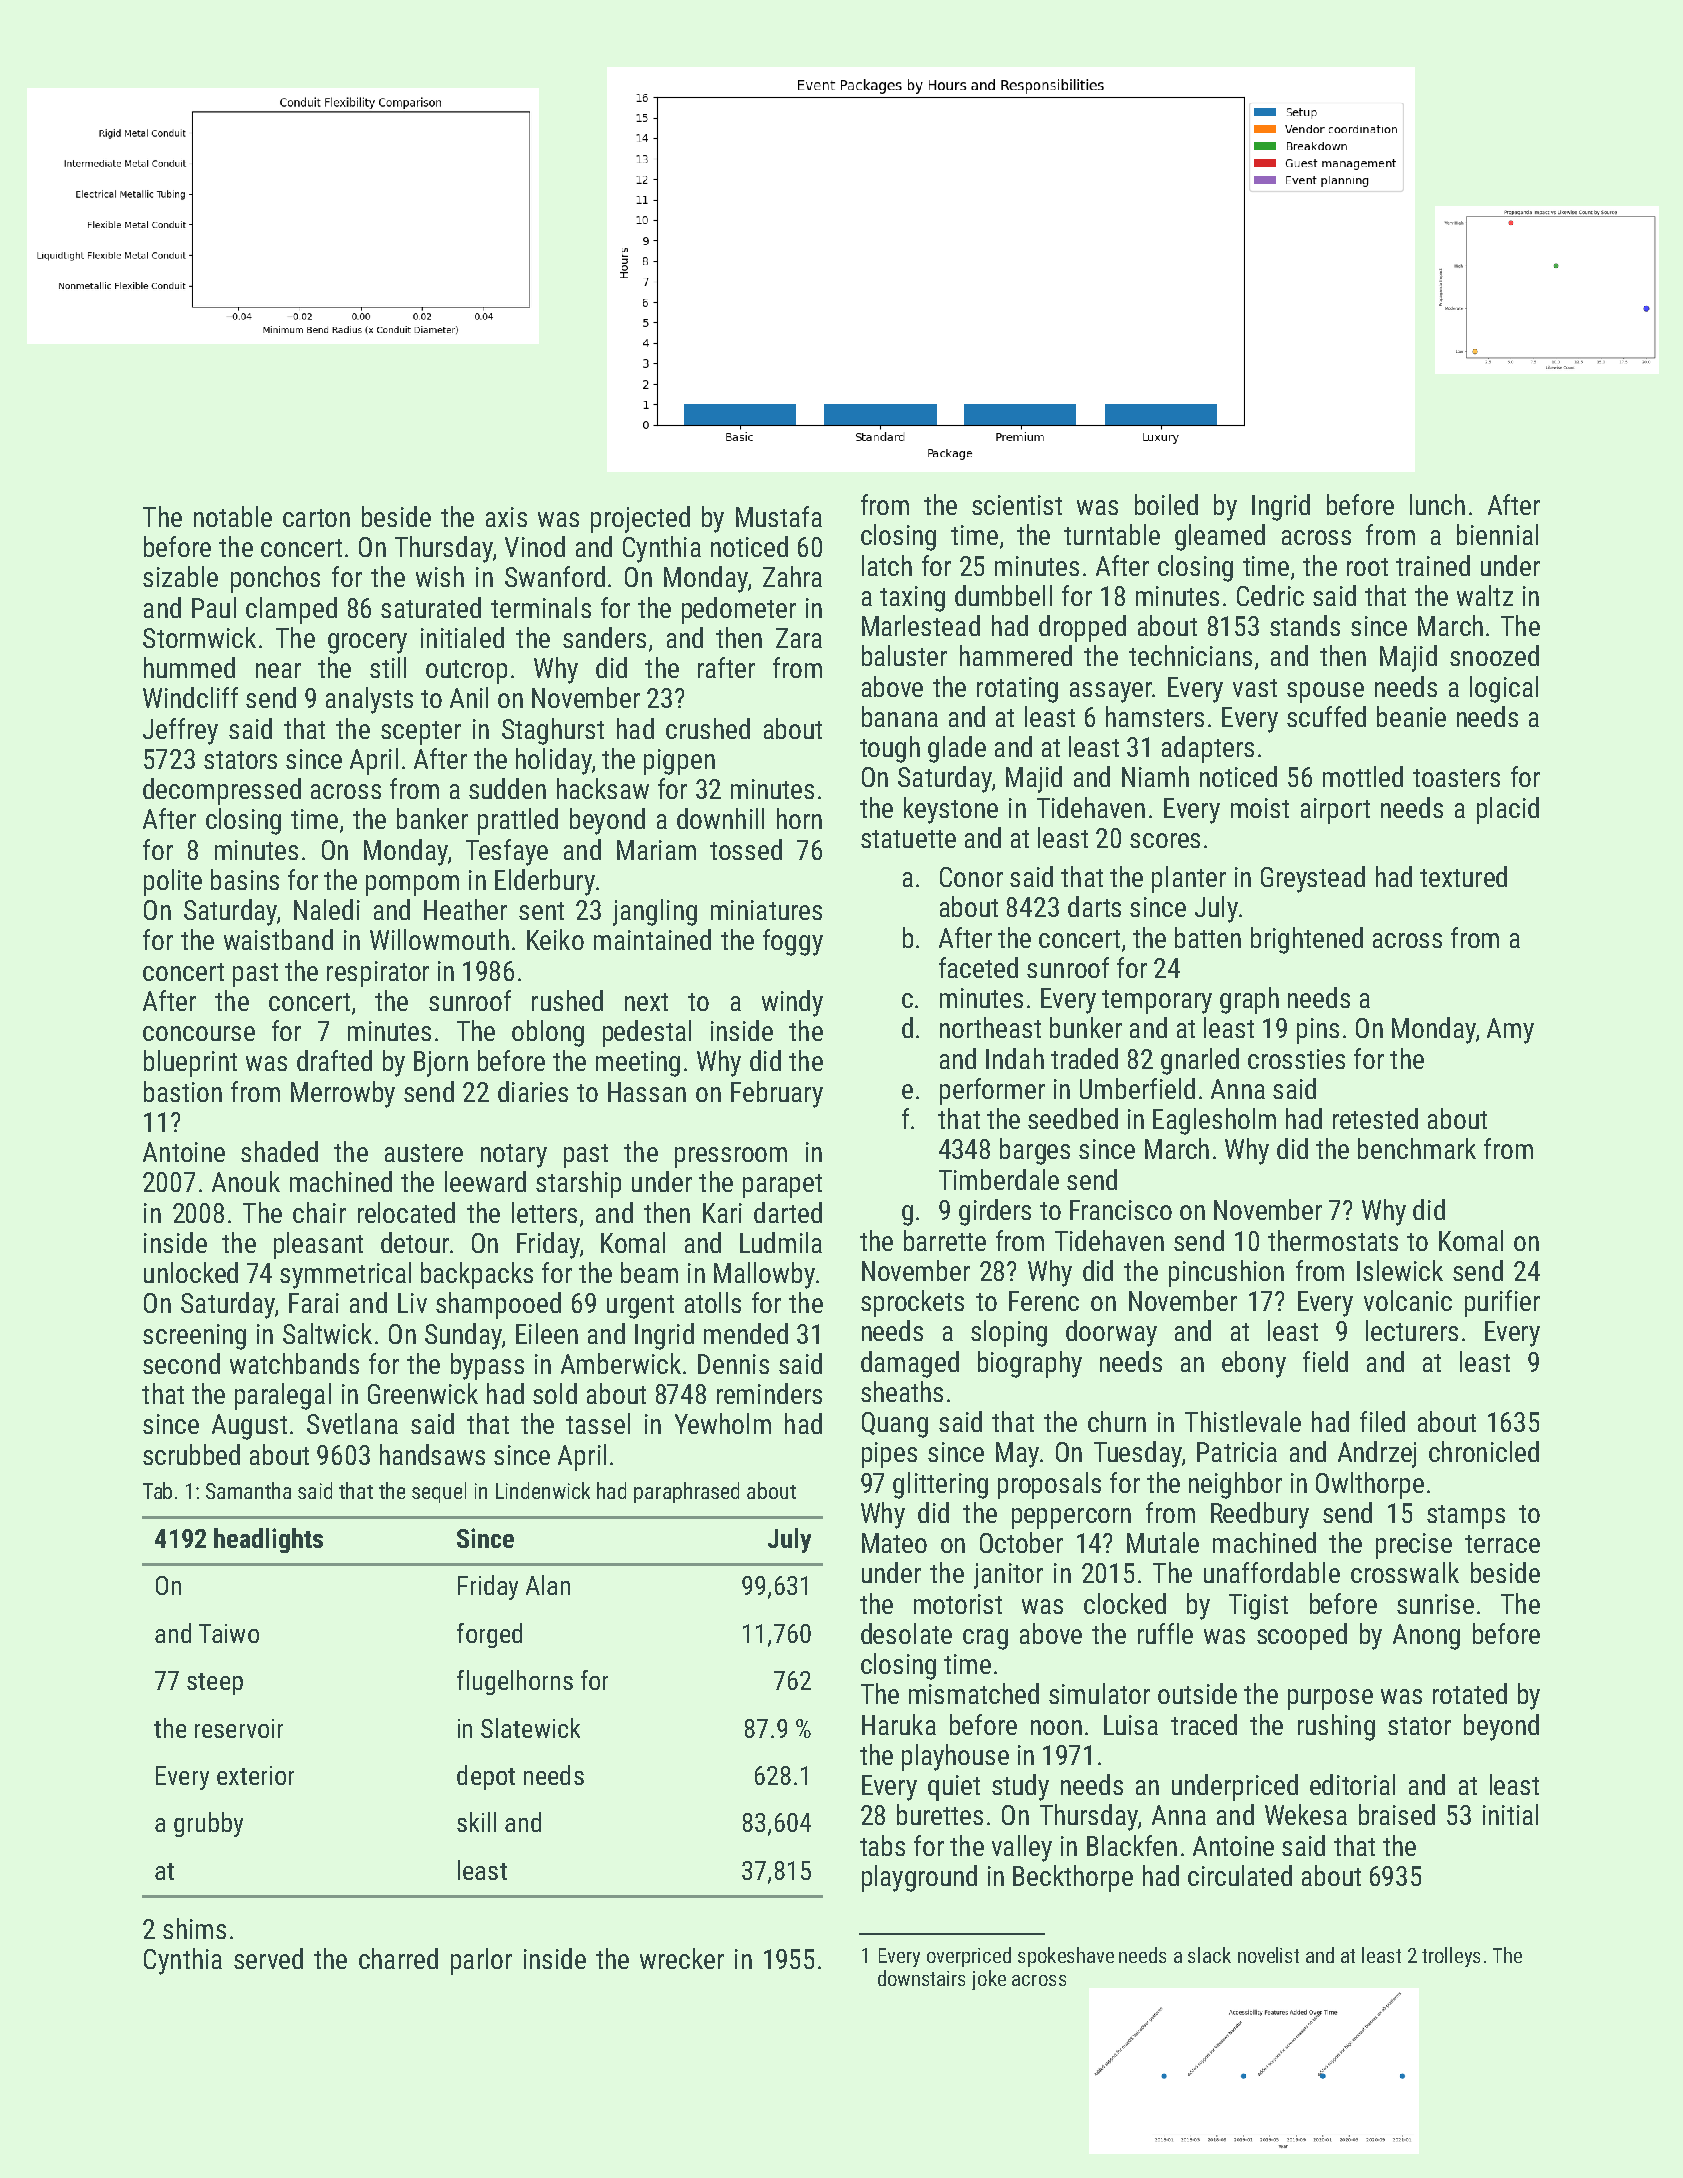 Image resolution: width=1683 pixels, height=2178 pixels. What do you see at coordinates (1437, 504) in the page?
I see `lunch` at bounding box center [1437, 504].
